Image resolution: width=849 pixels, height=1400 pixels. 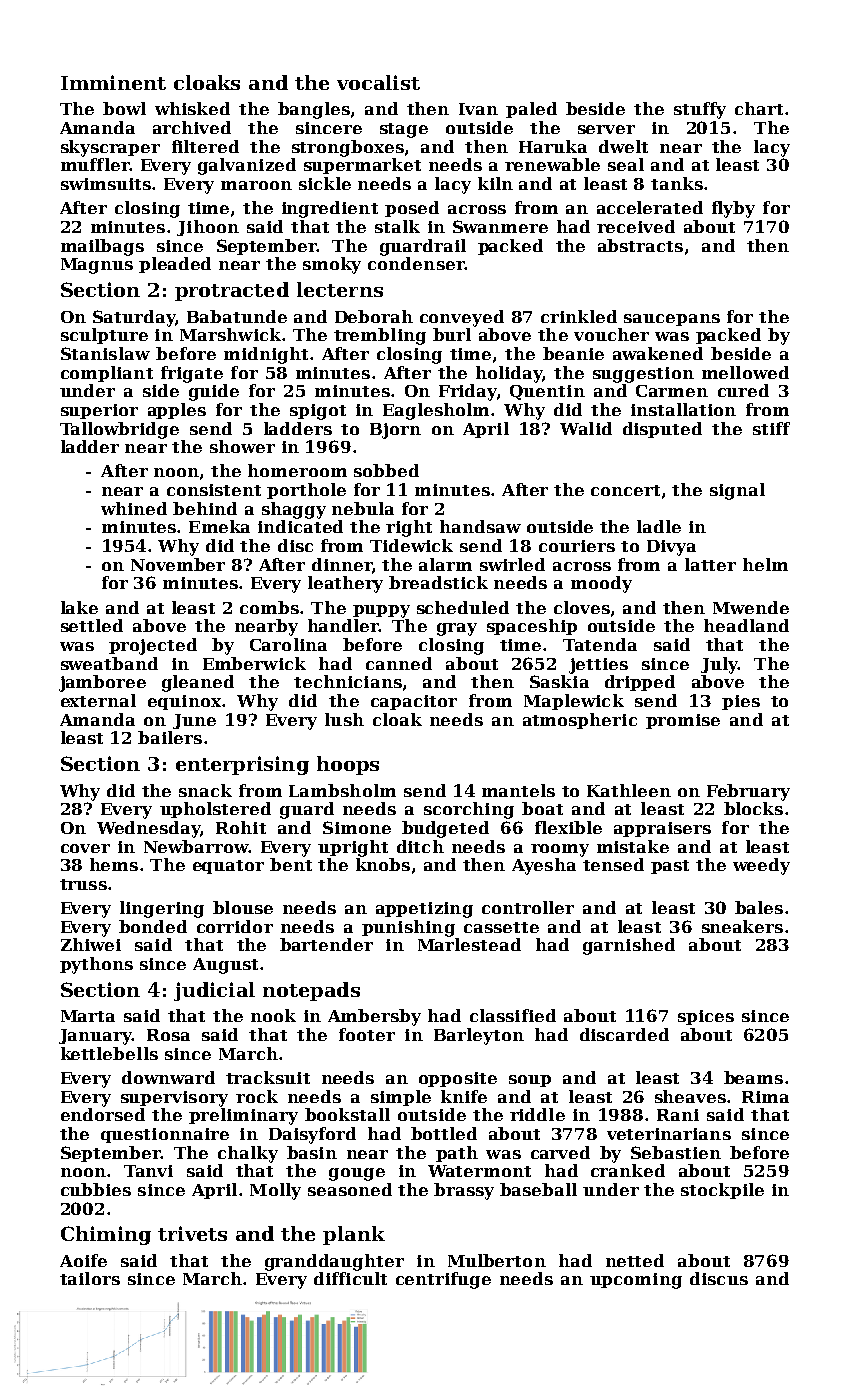 I want to click on centrifuge, so click(x=443, y=1280).
